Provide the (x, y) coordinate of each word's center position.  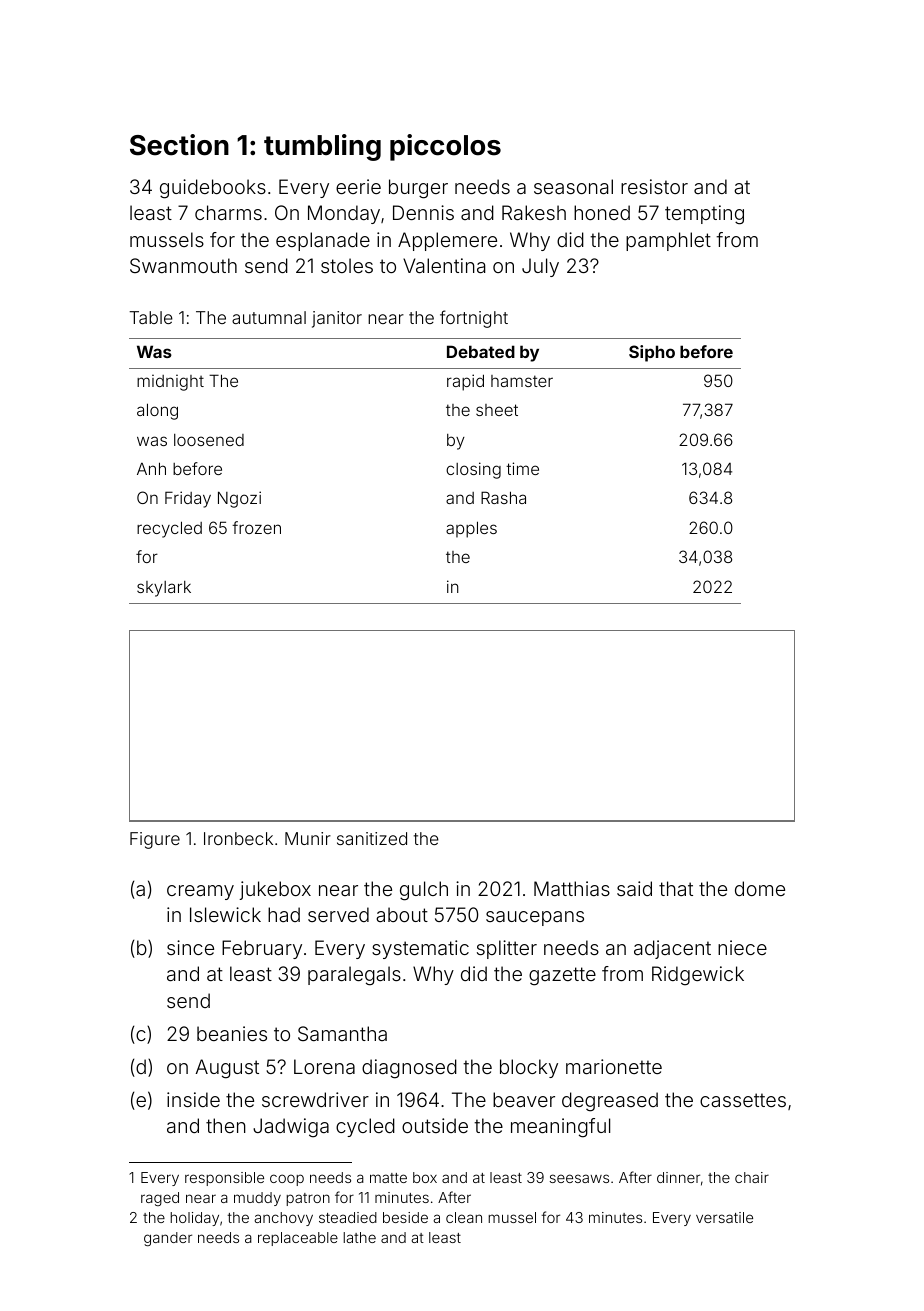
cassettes (743, 1100)
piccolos (445, 147)
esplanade (323, 241)
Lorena (324, 1066)
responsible (224, 1179)
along (157, 411)
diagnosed (409, 1069)
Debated (481, 351)
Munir (308, 838)
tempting (704, 215)
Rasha (503, 497)
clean (464, 1217)
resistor (654, 186)
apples (471, 529)
